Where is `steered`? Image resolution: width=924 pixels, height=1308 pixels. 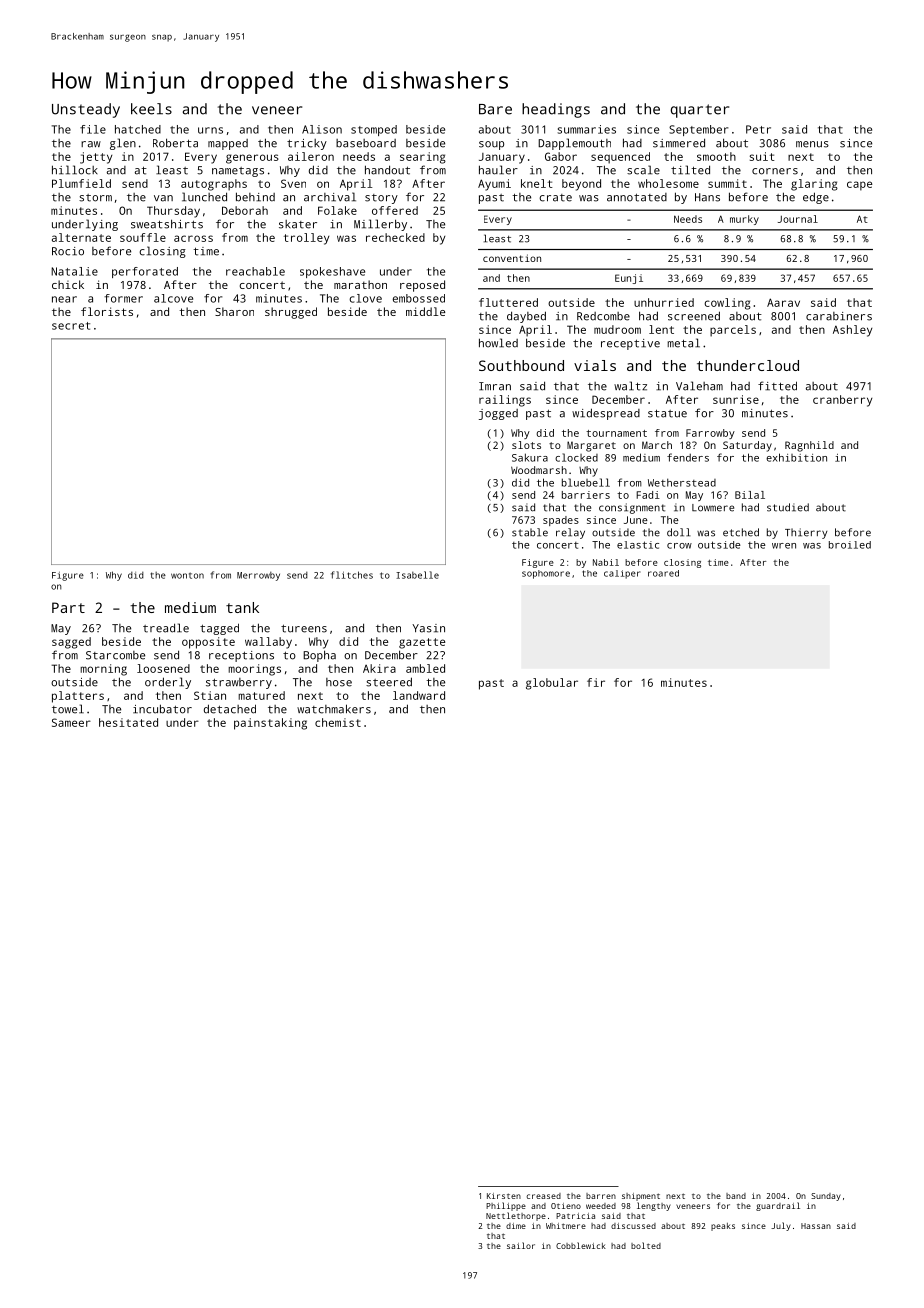 steered is located at coordinates (389, 682).
